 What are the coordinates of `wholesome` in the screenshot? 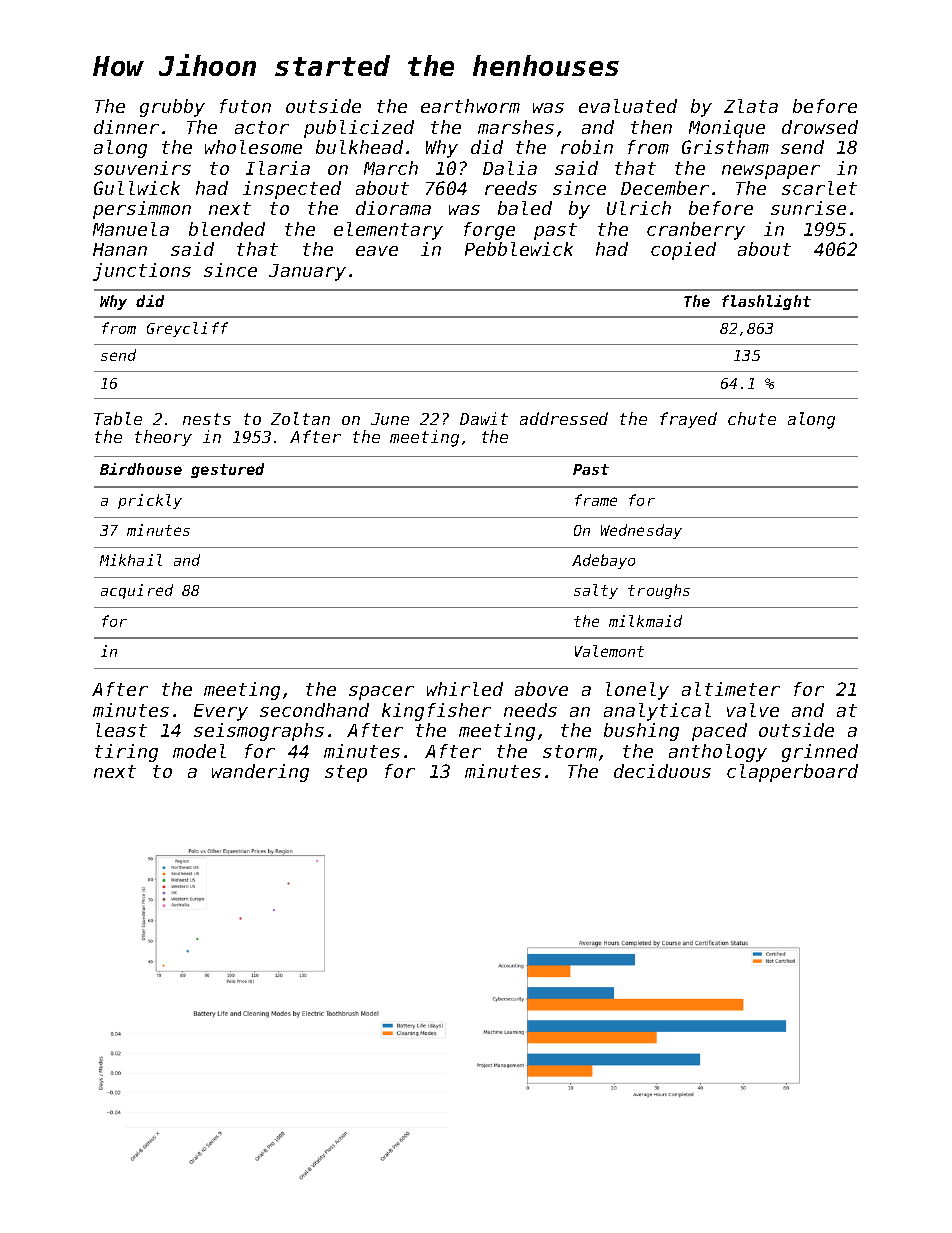 It's located at (253, 147).
